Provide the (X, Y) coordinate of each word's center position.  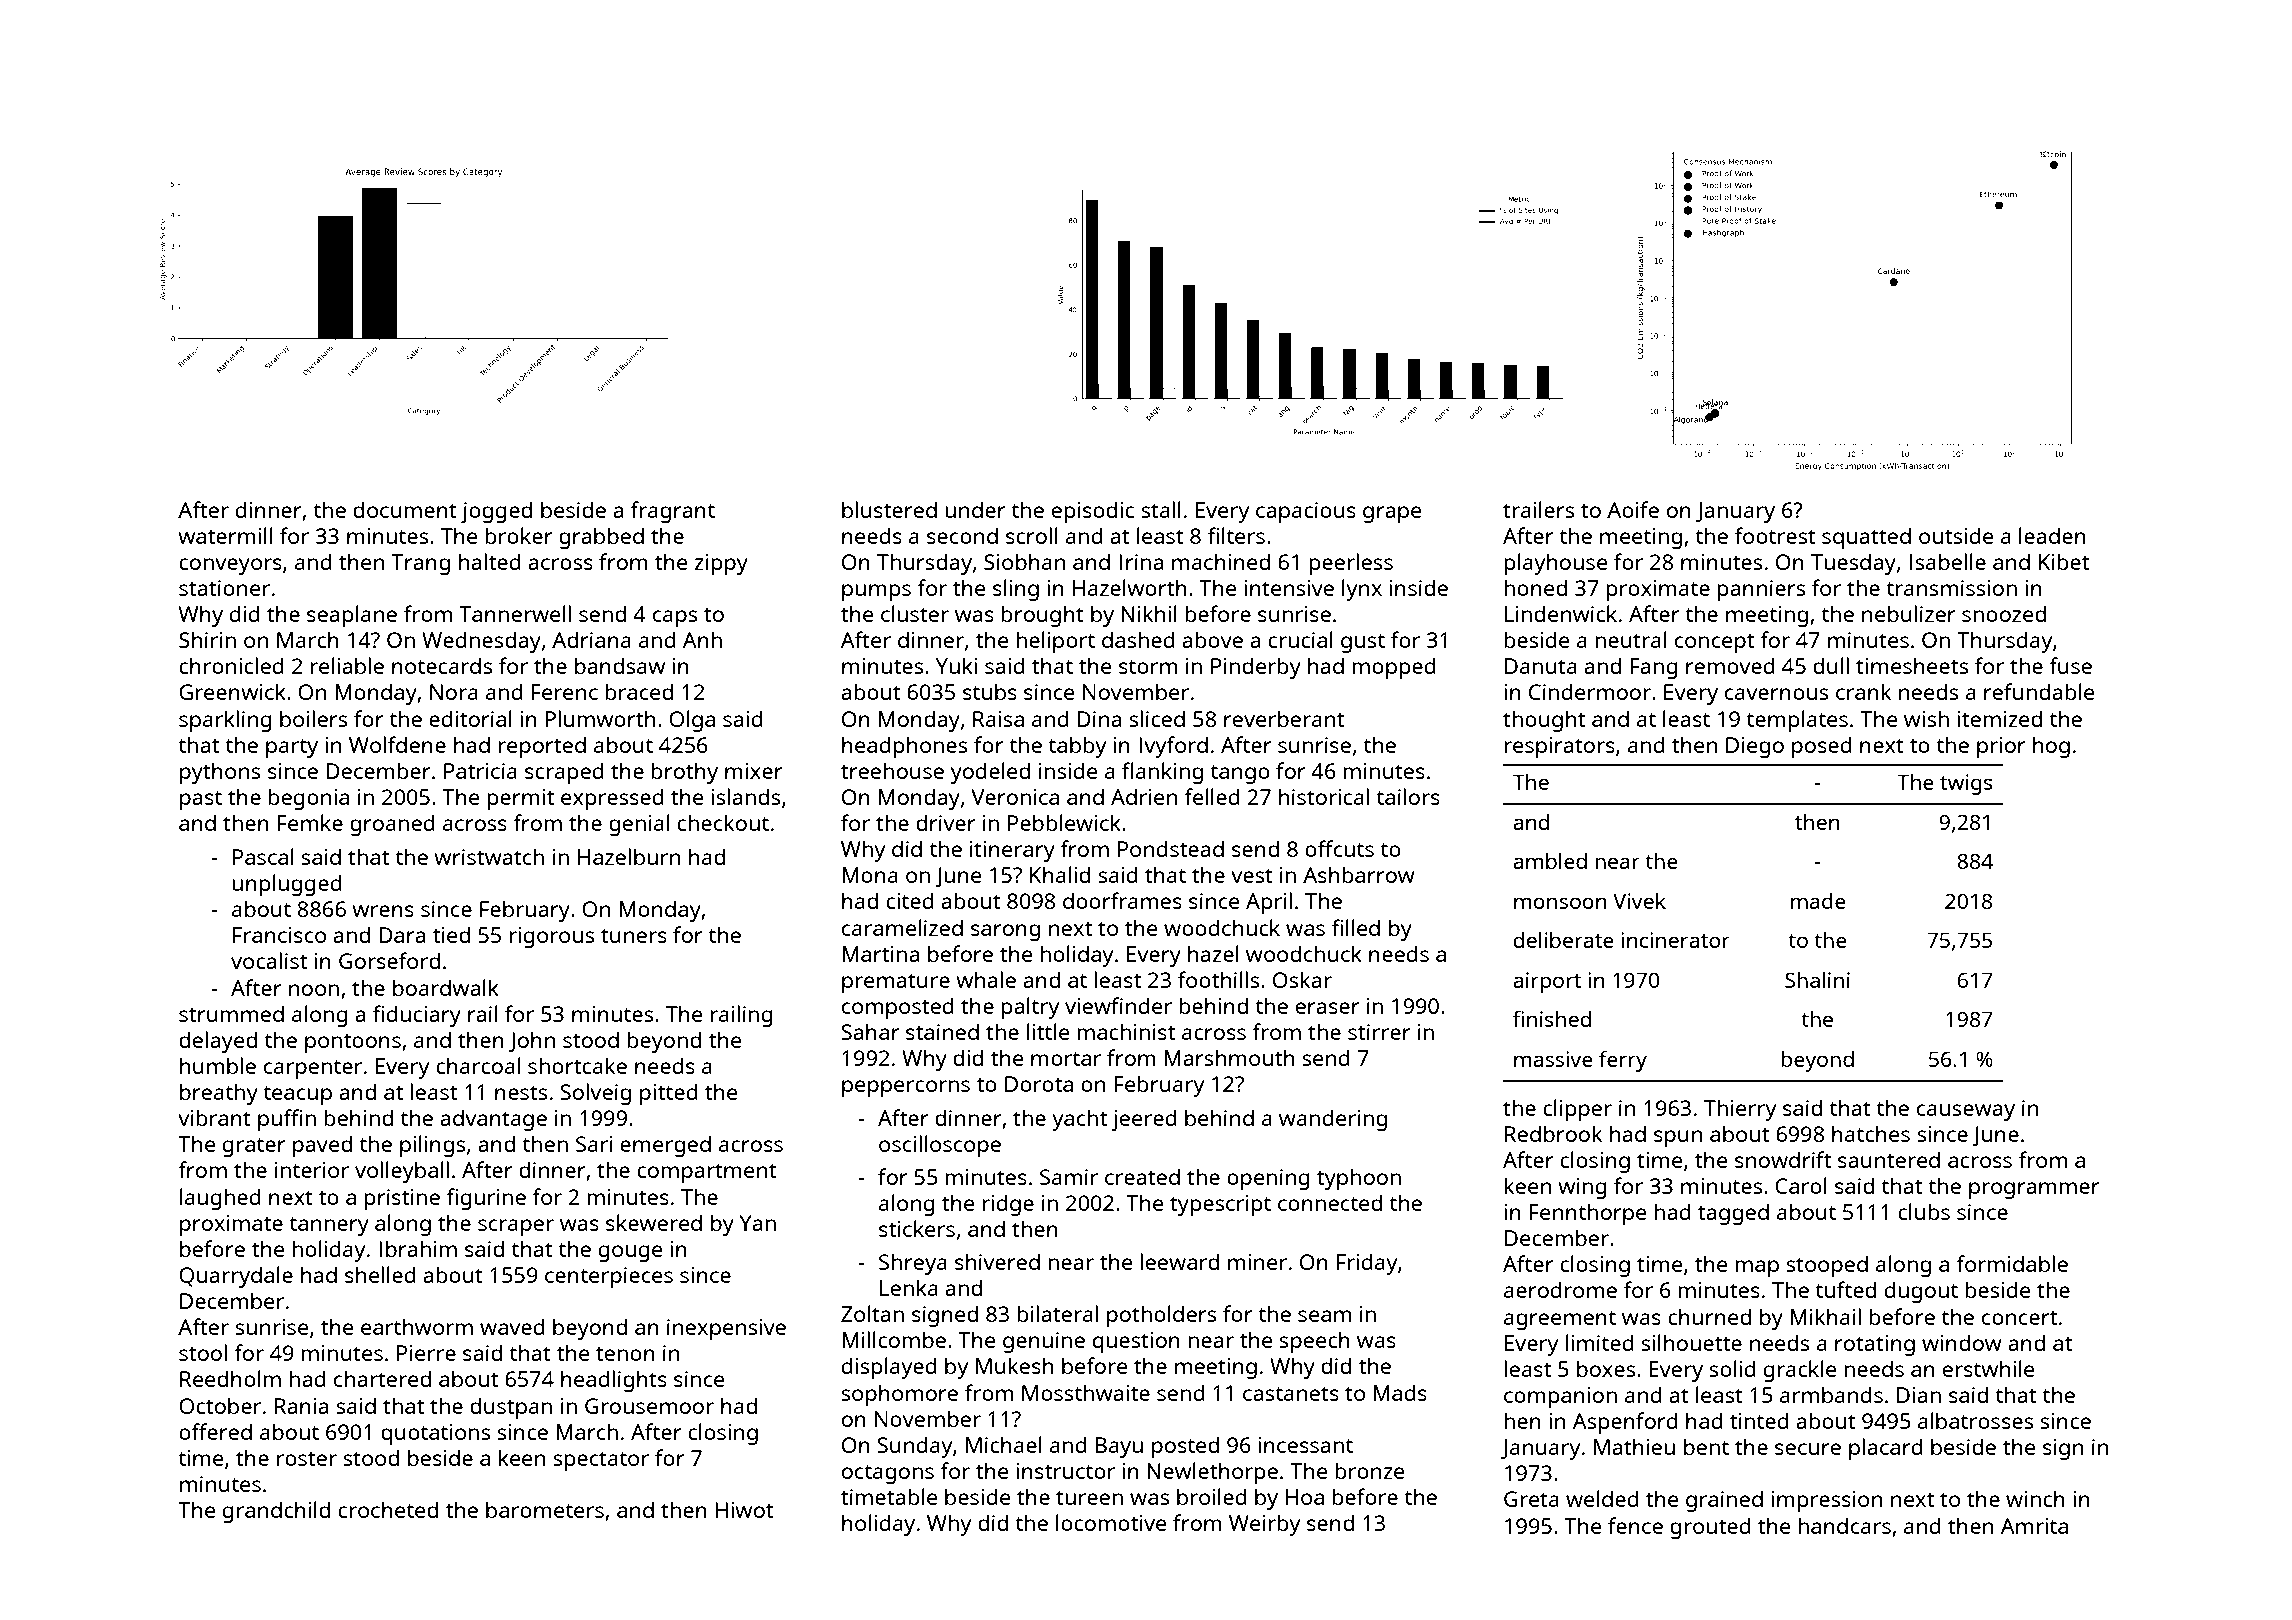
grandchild (276, 1512)
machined (1221, 561)
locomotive (1111, 1522)
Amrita (2034, 1526)
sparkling (225, 721)
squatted (1866, 538)
